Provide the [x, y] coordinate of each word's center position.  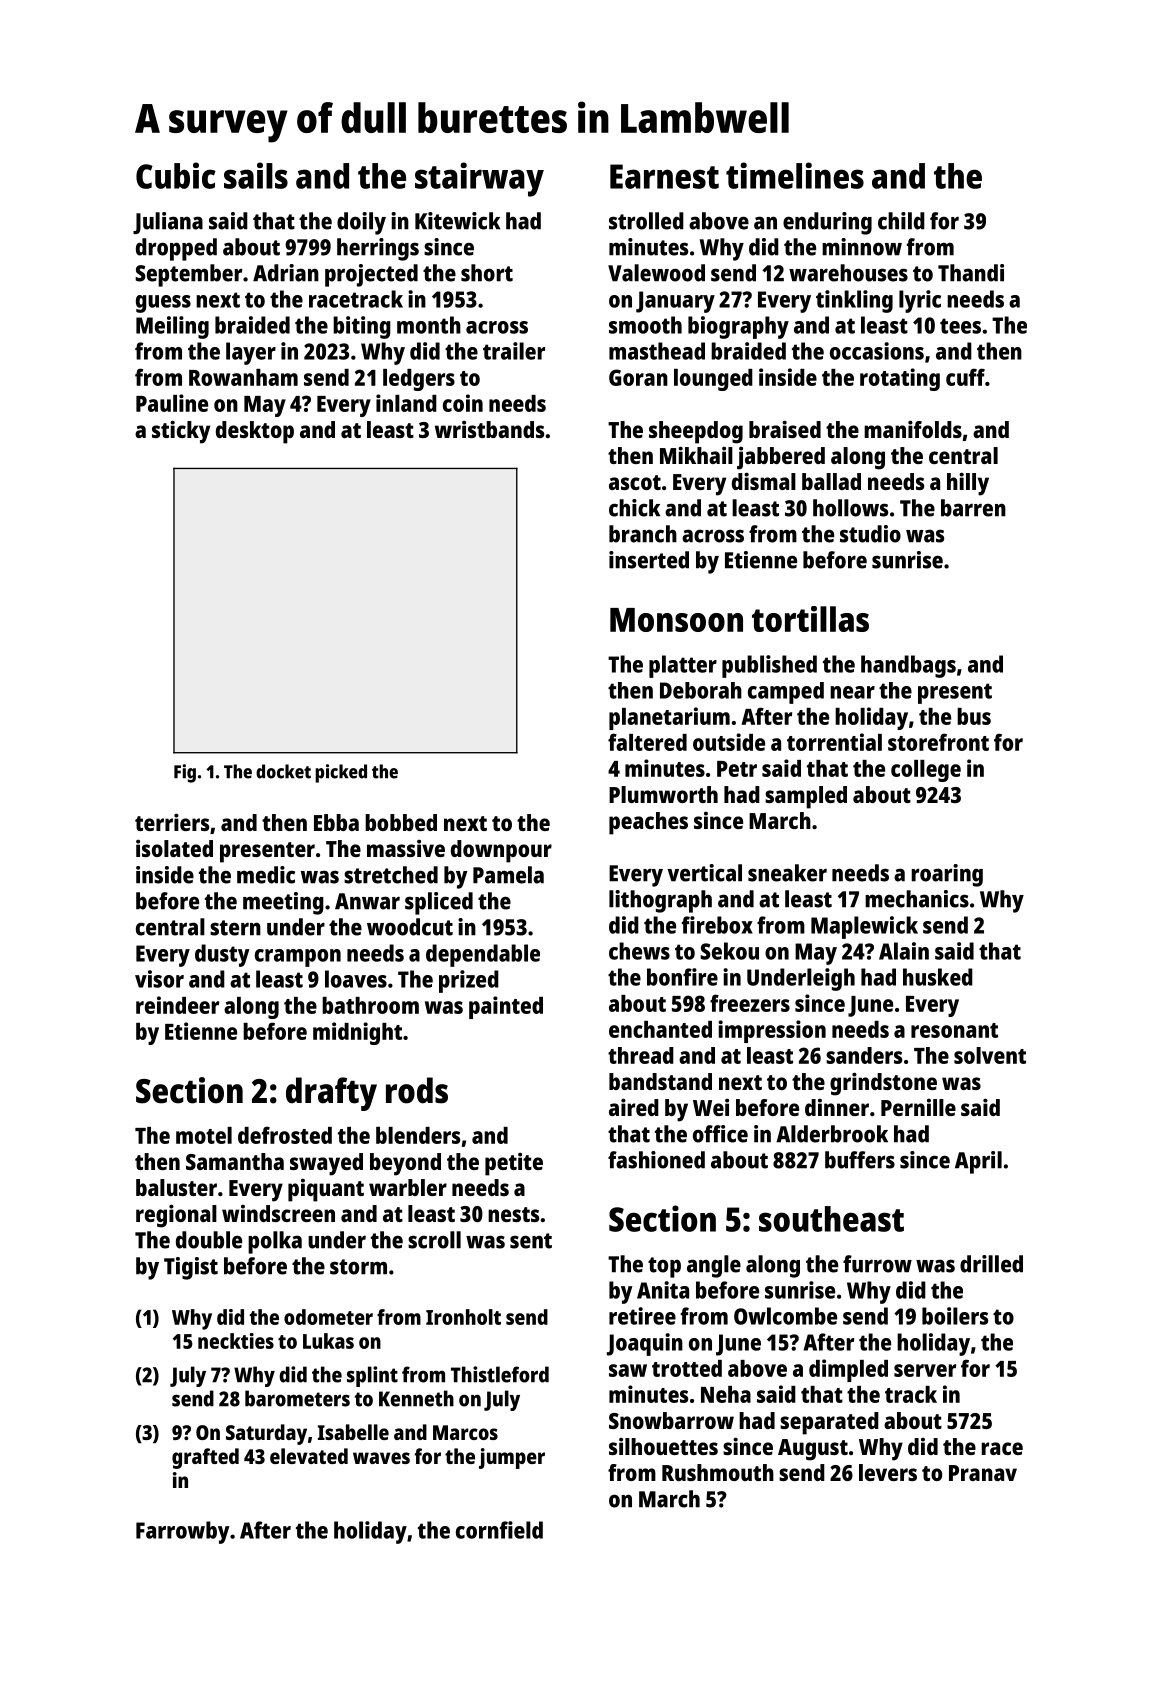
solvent [990, 1055]
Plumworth [663, 794]
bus [974, 716]
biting [362, 327]
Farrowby [183, 1532]
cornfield [499, 1530]
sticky [181, 432]
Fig [185, 773]
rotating [900, 379]
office [720, 1134]
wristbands [489, 429]
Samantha [235, 1161]
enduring [827, 223]
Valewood [656, 273]
